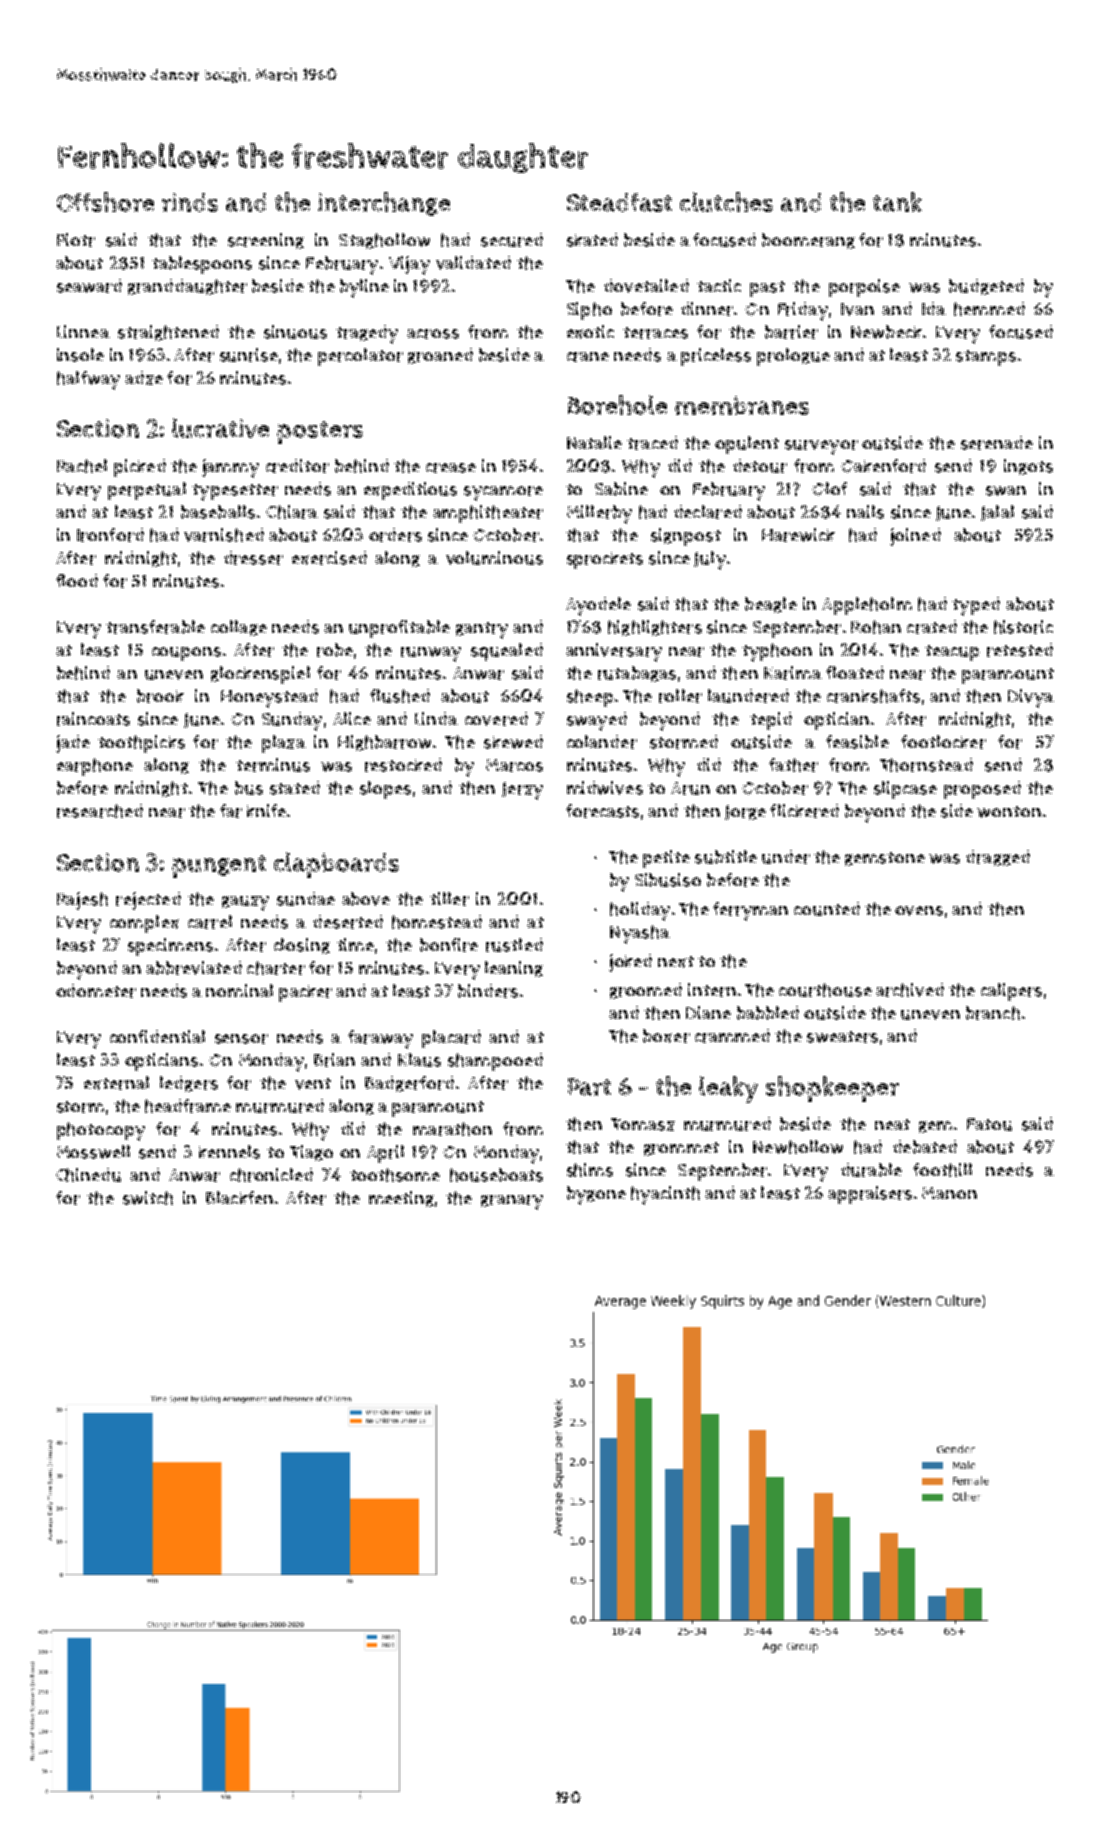 The image size is (1109, 1826). Describe the element at coordinates (619, 202) in the screenshot. I see `Steadfast` at that location.
